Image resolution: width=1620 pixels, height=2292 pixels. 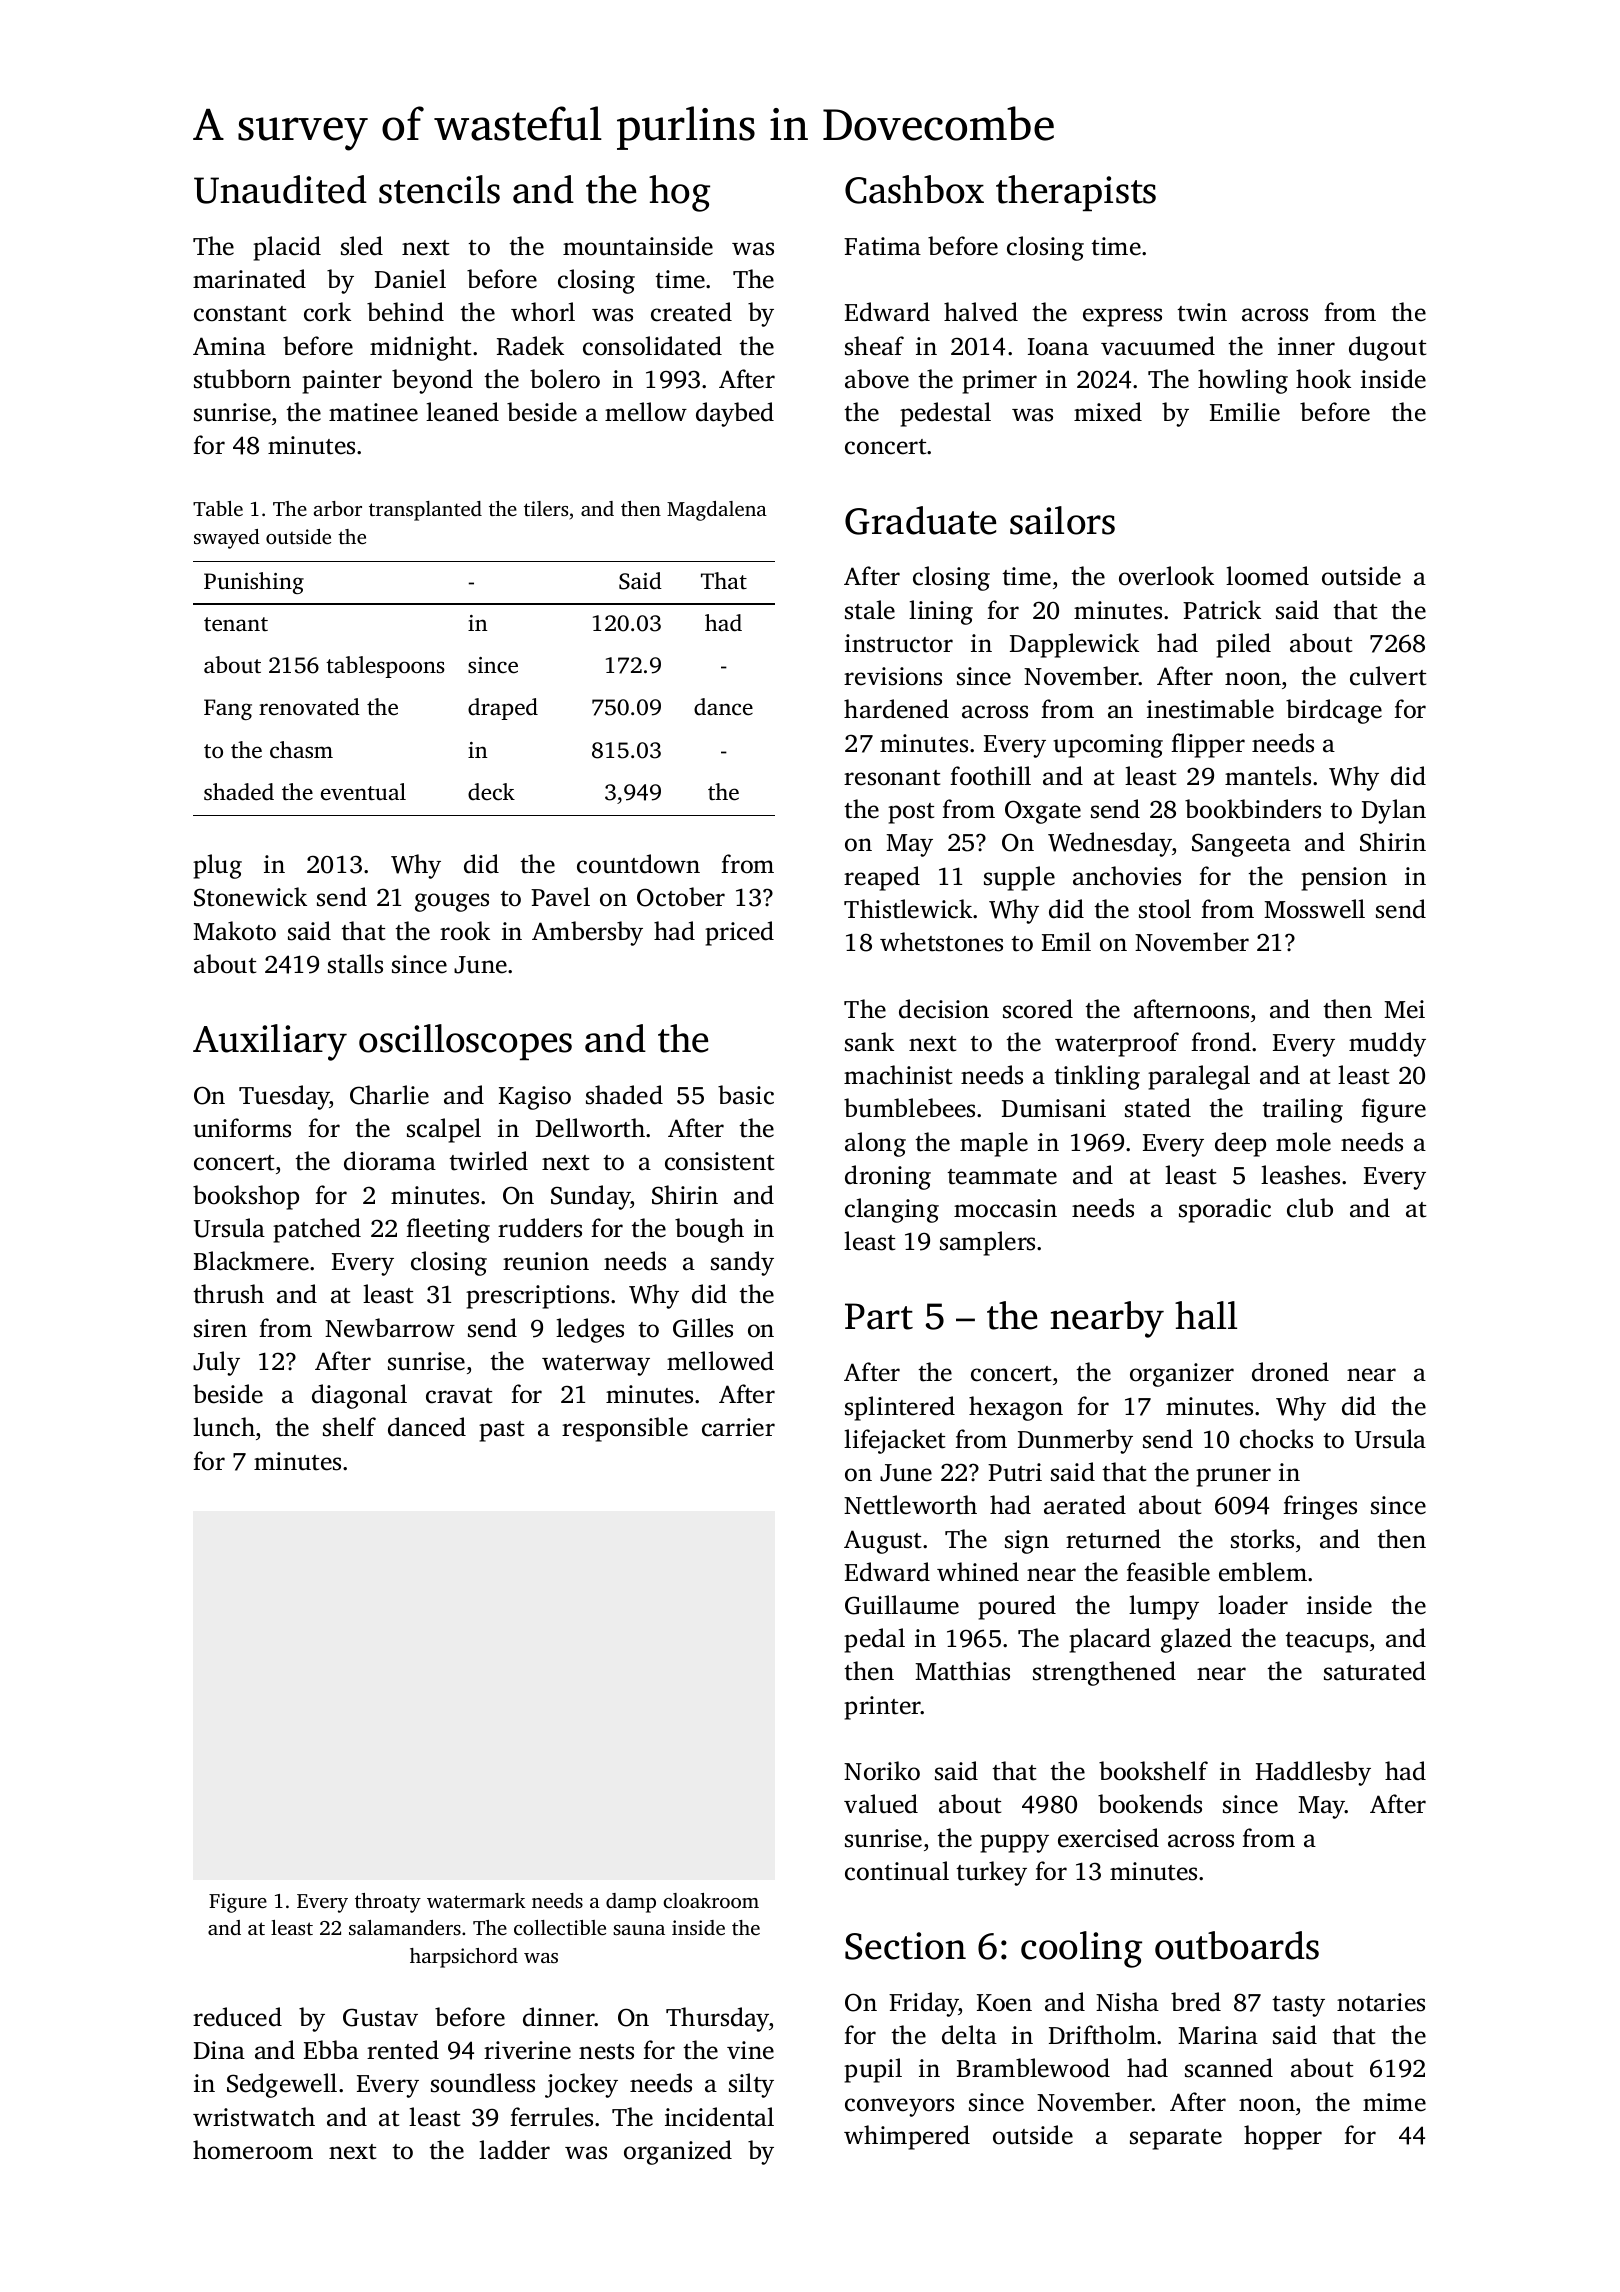 What do you see at coordinates (678, 2152) in the page?
I see `organized` at bounding box center [678, 2152].
